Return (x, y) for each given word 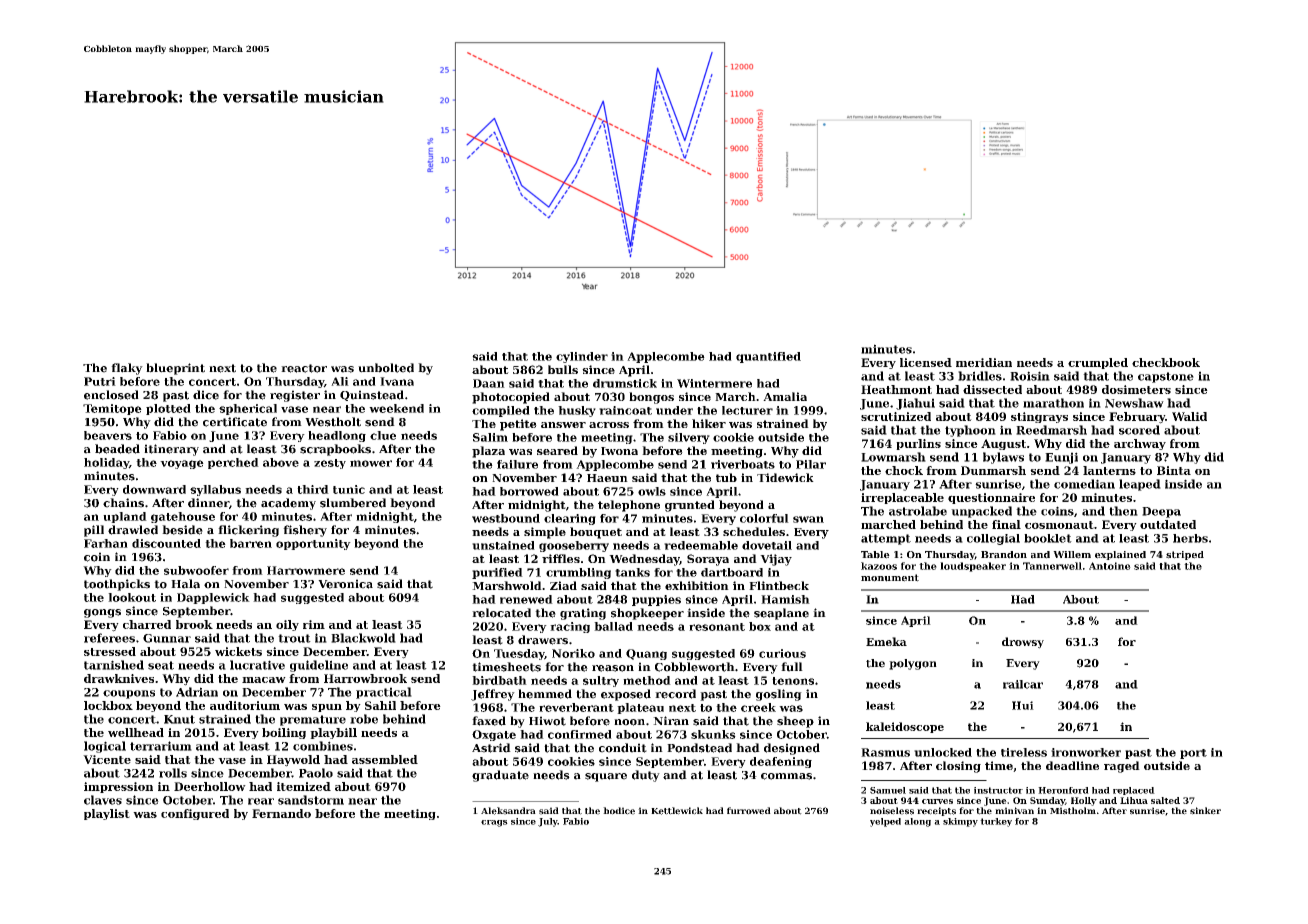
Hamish (785, 599)
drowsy (1023, 643)
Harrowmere (306, 570)
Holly (1084, 801)
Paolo (316, 773)
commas (786, 776)
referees (109, 638)
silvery (689, 438)
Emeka (886, 641)
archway (1140, 444)
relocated (501, 613)
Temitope (112, 409)
